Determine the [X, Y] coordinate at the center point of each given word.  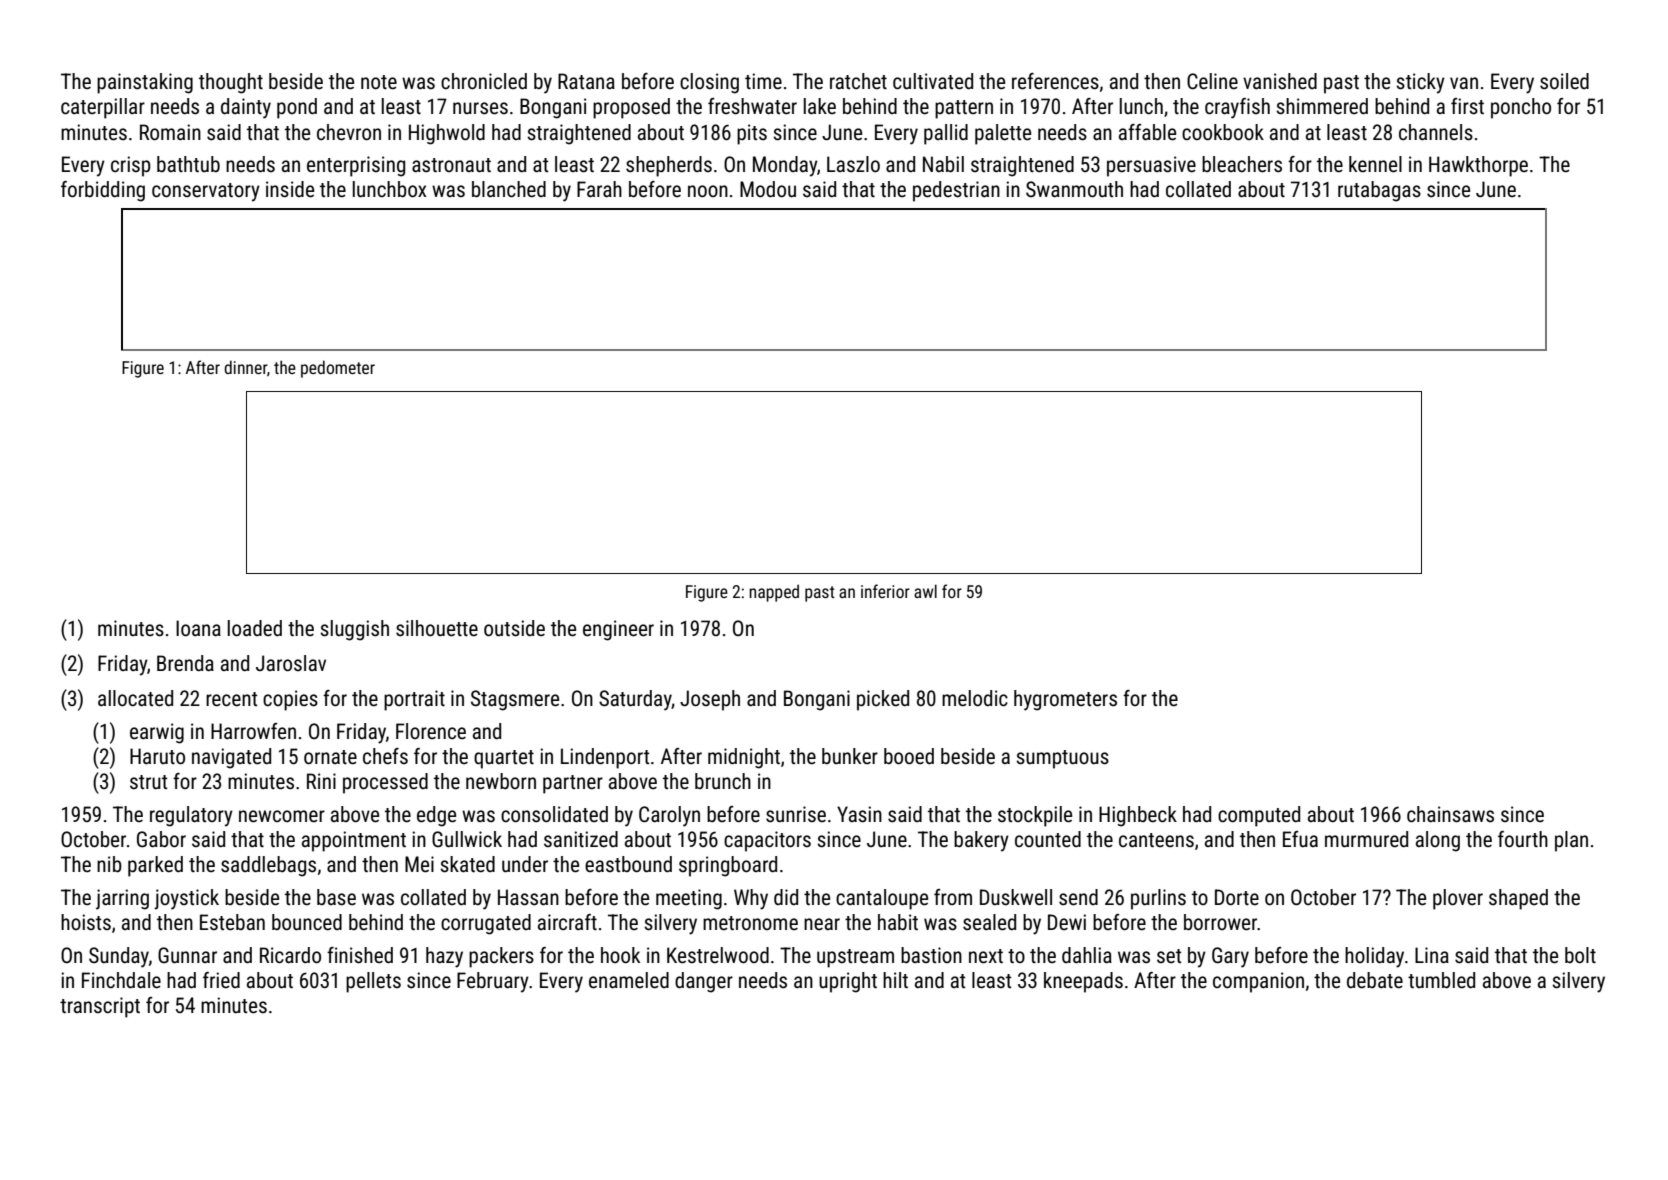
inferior [885, 591]
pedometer [338, 369]
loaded [255, 628]
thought [231, 83]
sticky [1420, 83]
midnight [744, 758]
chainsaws [1450, 814]
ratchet [858, 81]
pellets [373, 982]
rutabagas [1379, 191]
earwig [157, 733]
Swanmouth [1074, 189]
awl [925, 591]
